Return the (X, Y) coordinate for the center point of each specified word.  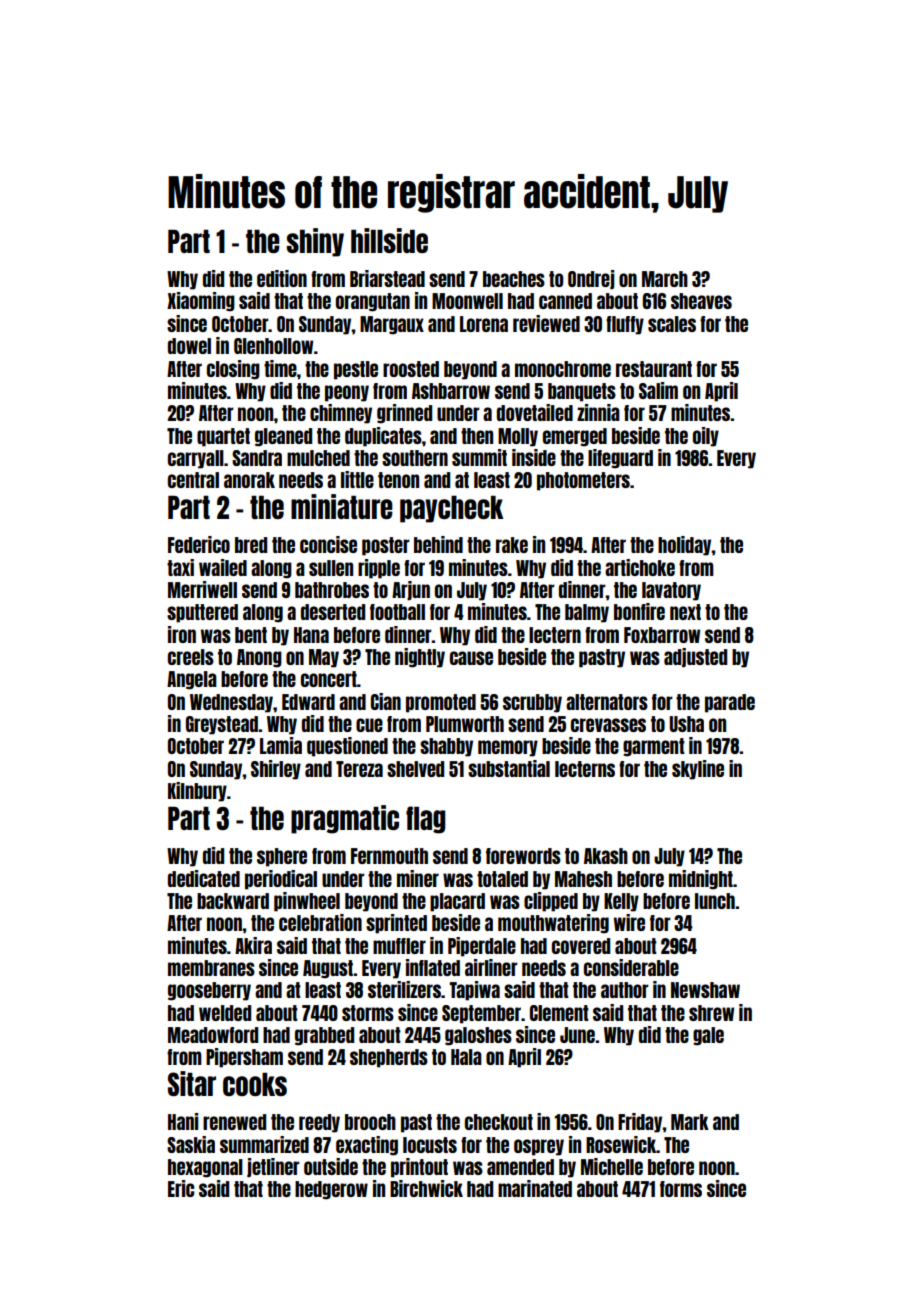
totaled (502, 879)
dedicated (204, 878)
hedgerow (331, 1190)
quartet (223, 437)
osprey (539, 1147)
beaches (514, 279)
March (665, 279)
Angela (192, 680)
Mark (690, 1122)
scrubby (532, 703)
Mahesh (583, 879)
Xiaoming (201, 302)
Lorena (484, 324)
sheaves (701, 301)
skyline (698, 770)
